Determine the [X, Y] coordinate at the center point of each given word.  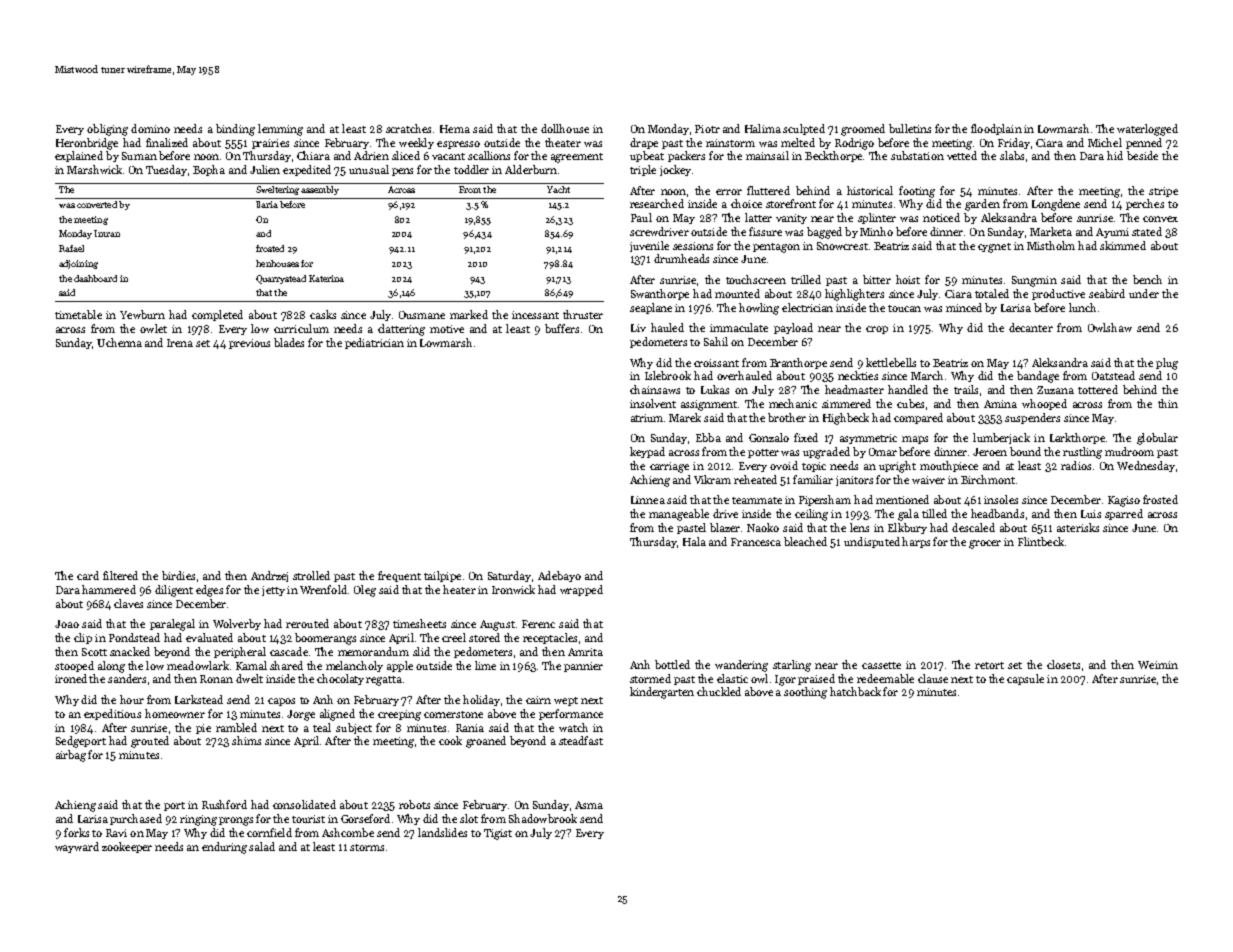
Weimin [1158, 665]
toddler [471, 169]
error [729, 192]
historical [870, 190]
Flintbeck [1041, 541]
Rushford [224, 804]
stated [1147, 231]
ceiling [811, 515]
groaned [486, 742]
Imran [107, 233]
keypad [647, 452]
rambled [236, 727]
